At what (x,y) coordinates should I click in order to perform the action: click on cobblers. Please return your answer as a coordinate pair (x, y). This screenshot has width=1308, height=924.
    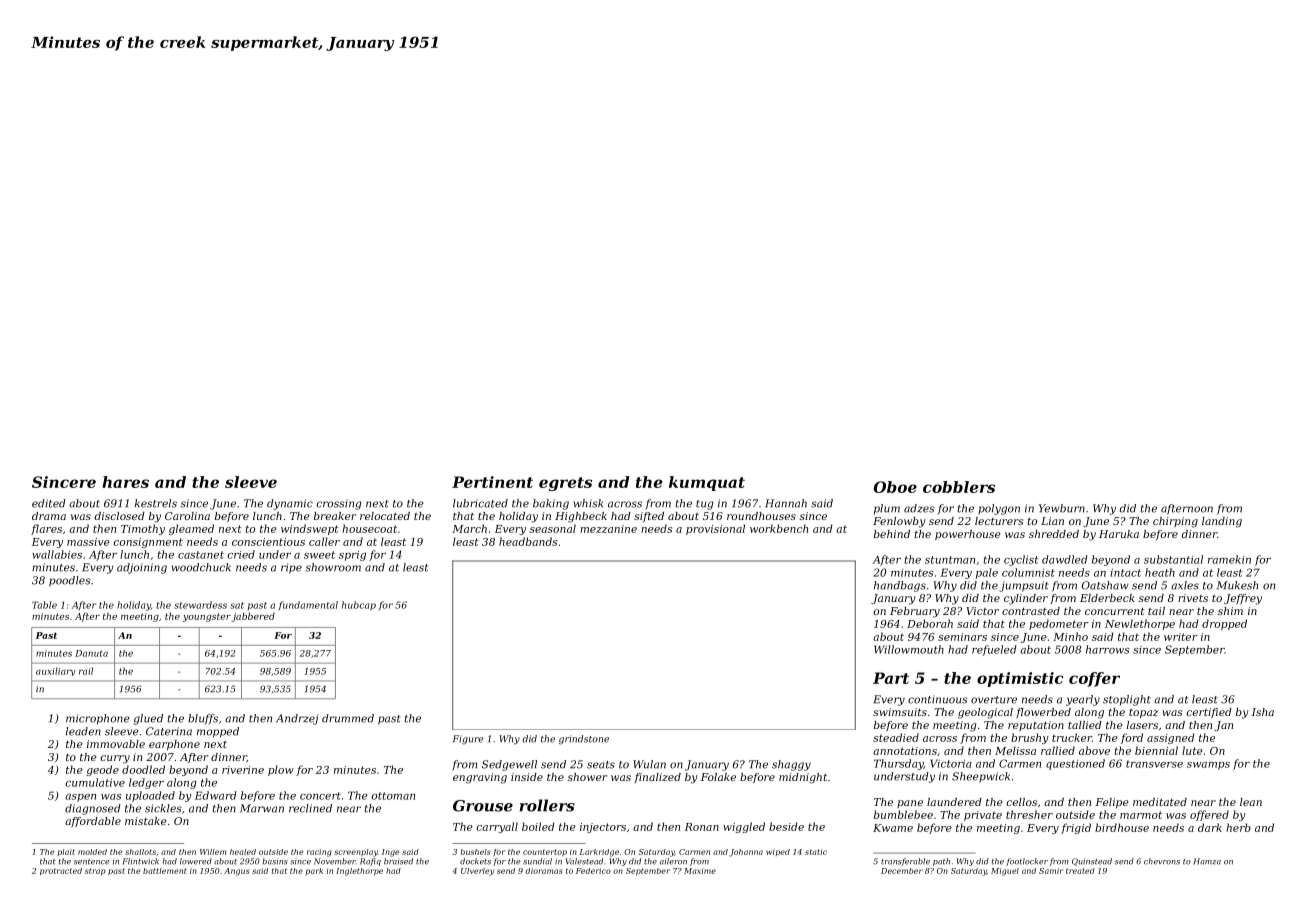
    Looking at the image, I should click on (959, 487).
